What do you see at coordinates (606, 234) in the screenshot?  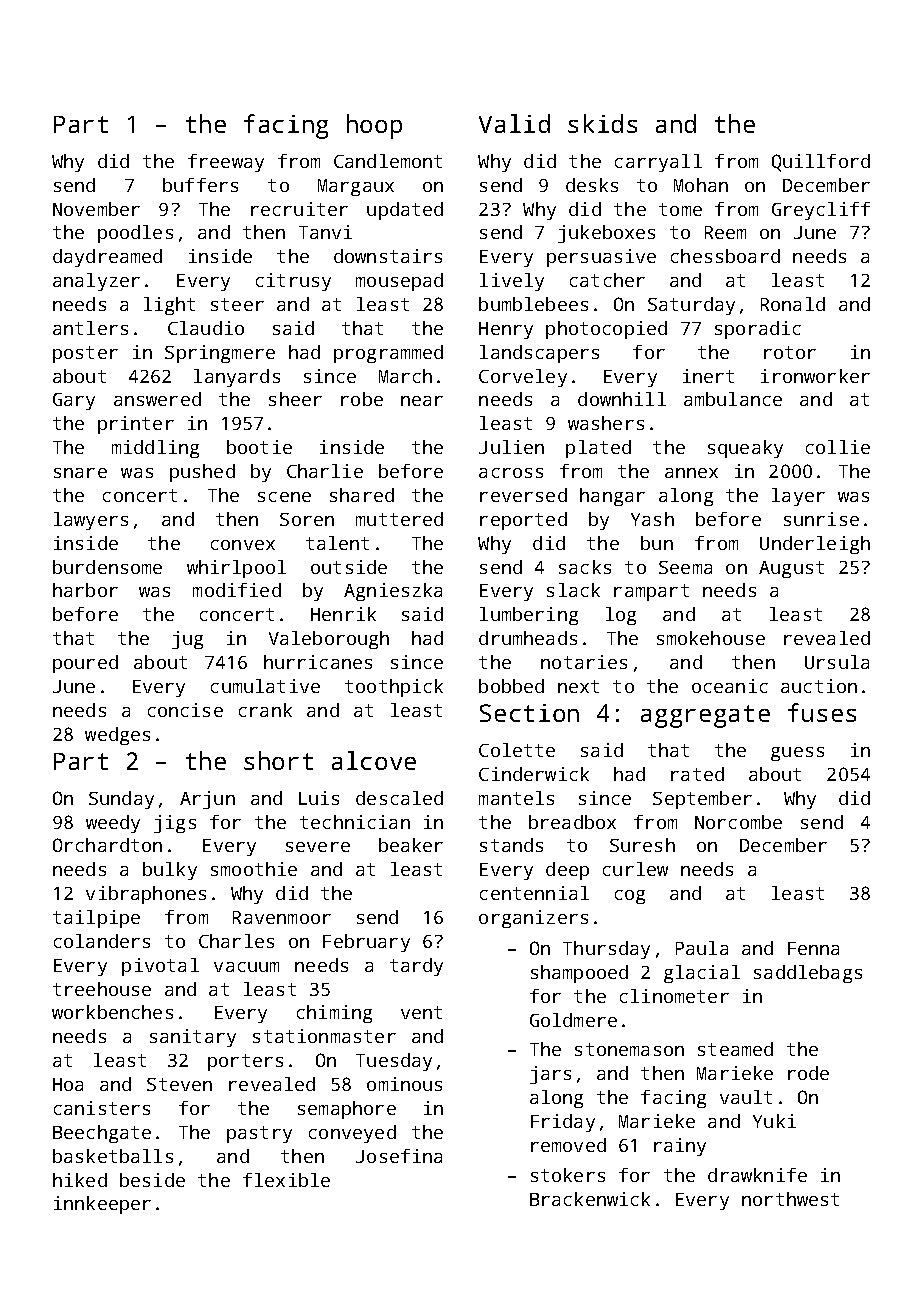 I see `jukeboxes` at bounding box center [606, 234].
